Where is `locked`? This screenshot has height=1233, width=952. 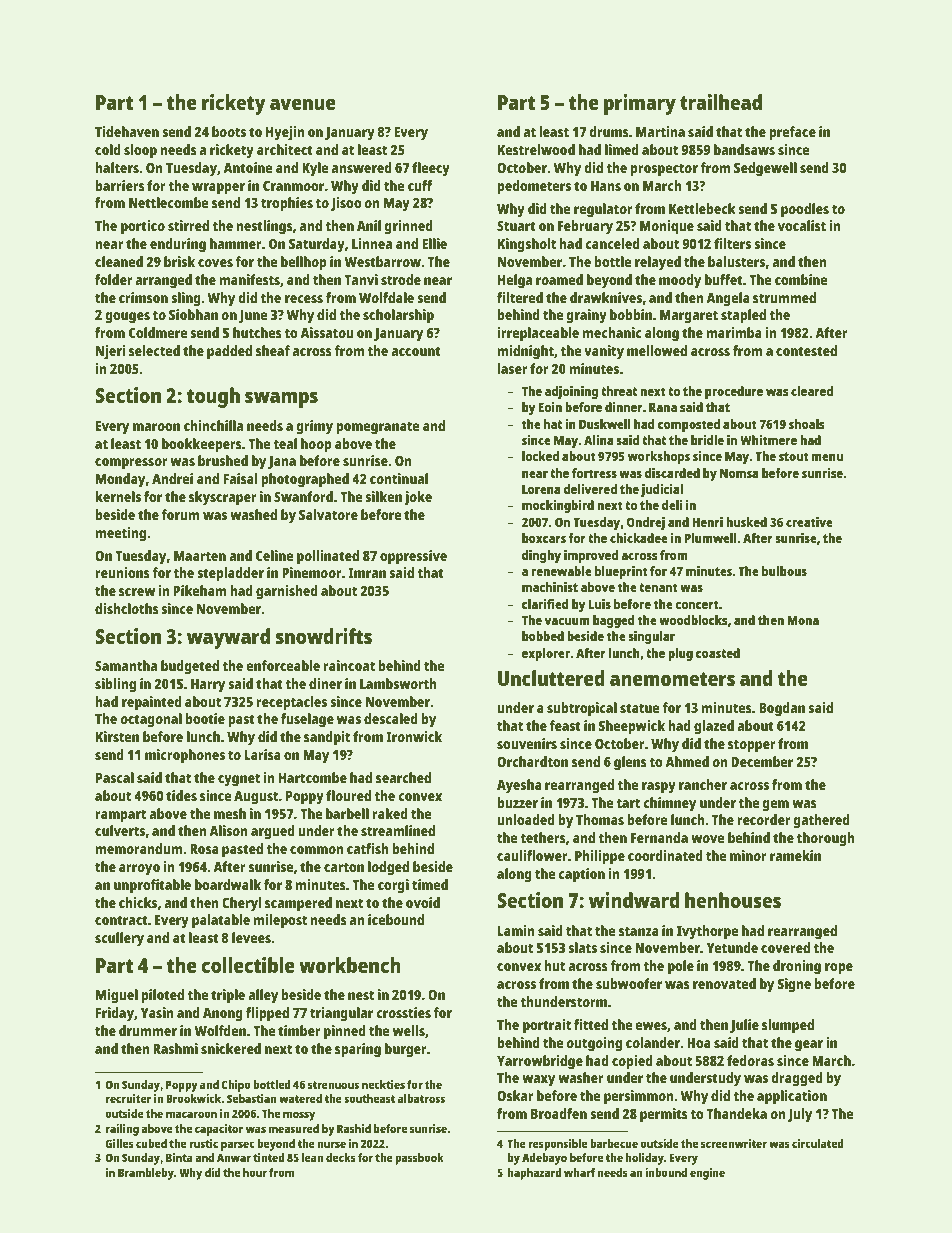 locked is located at coordinates (540, 456).
